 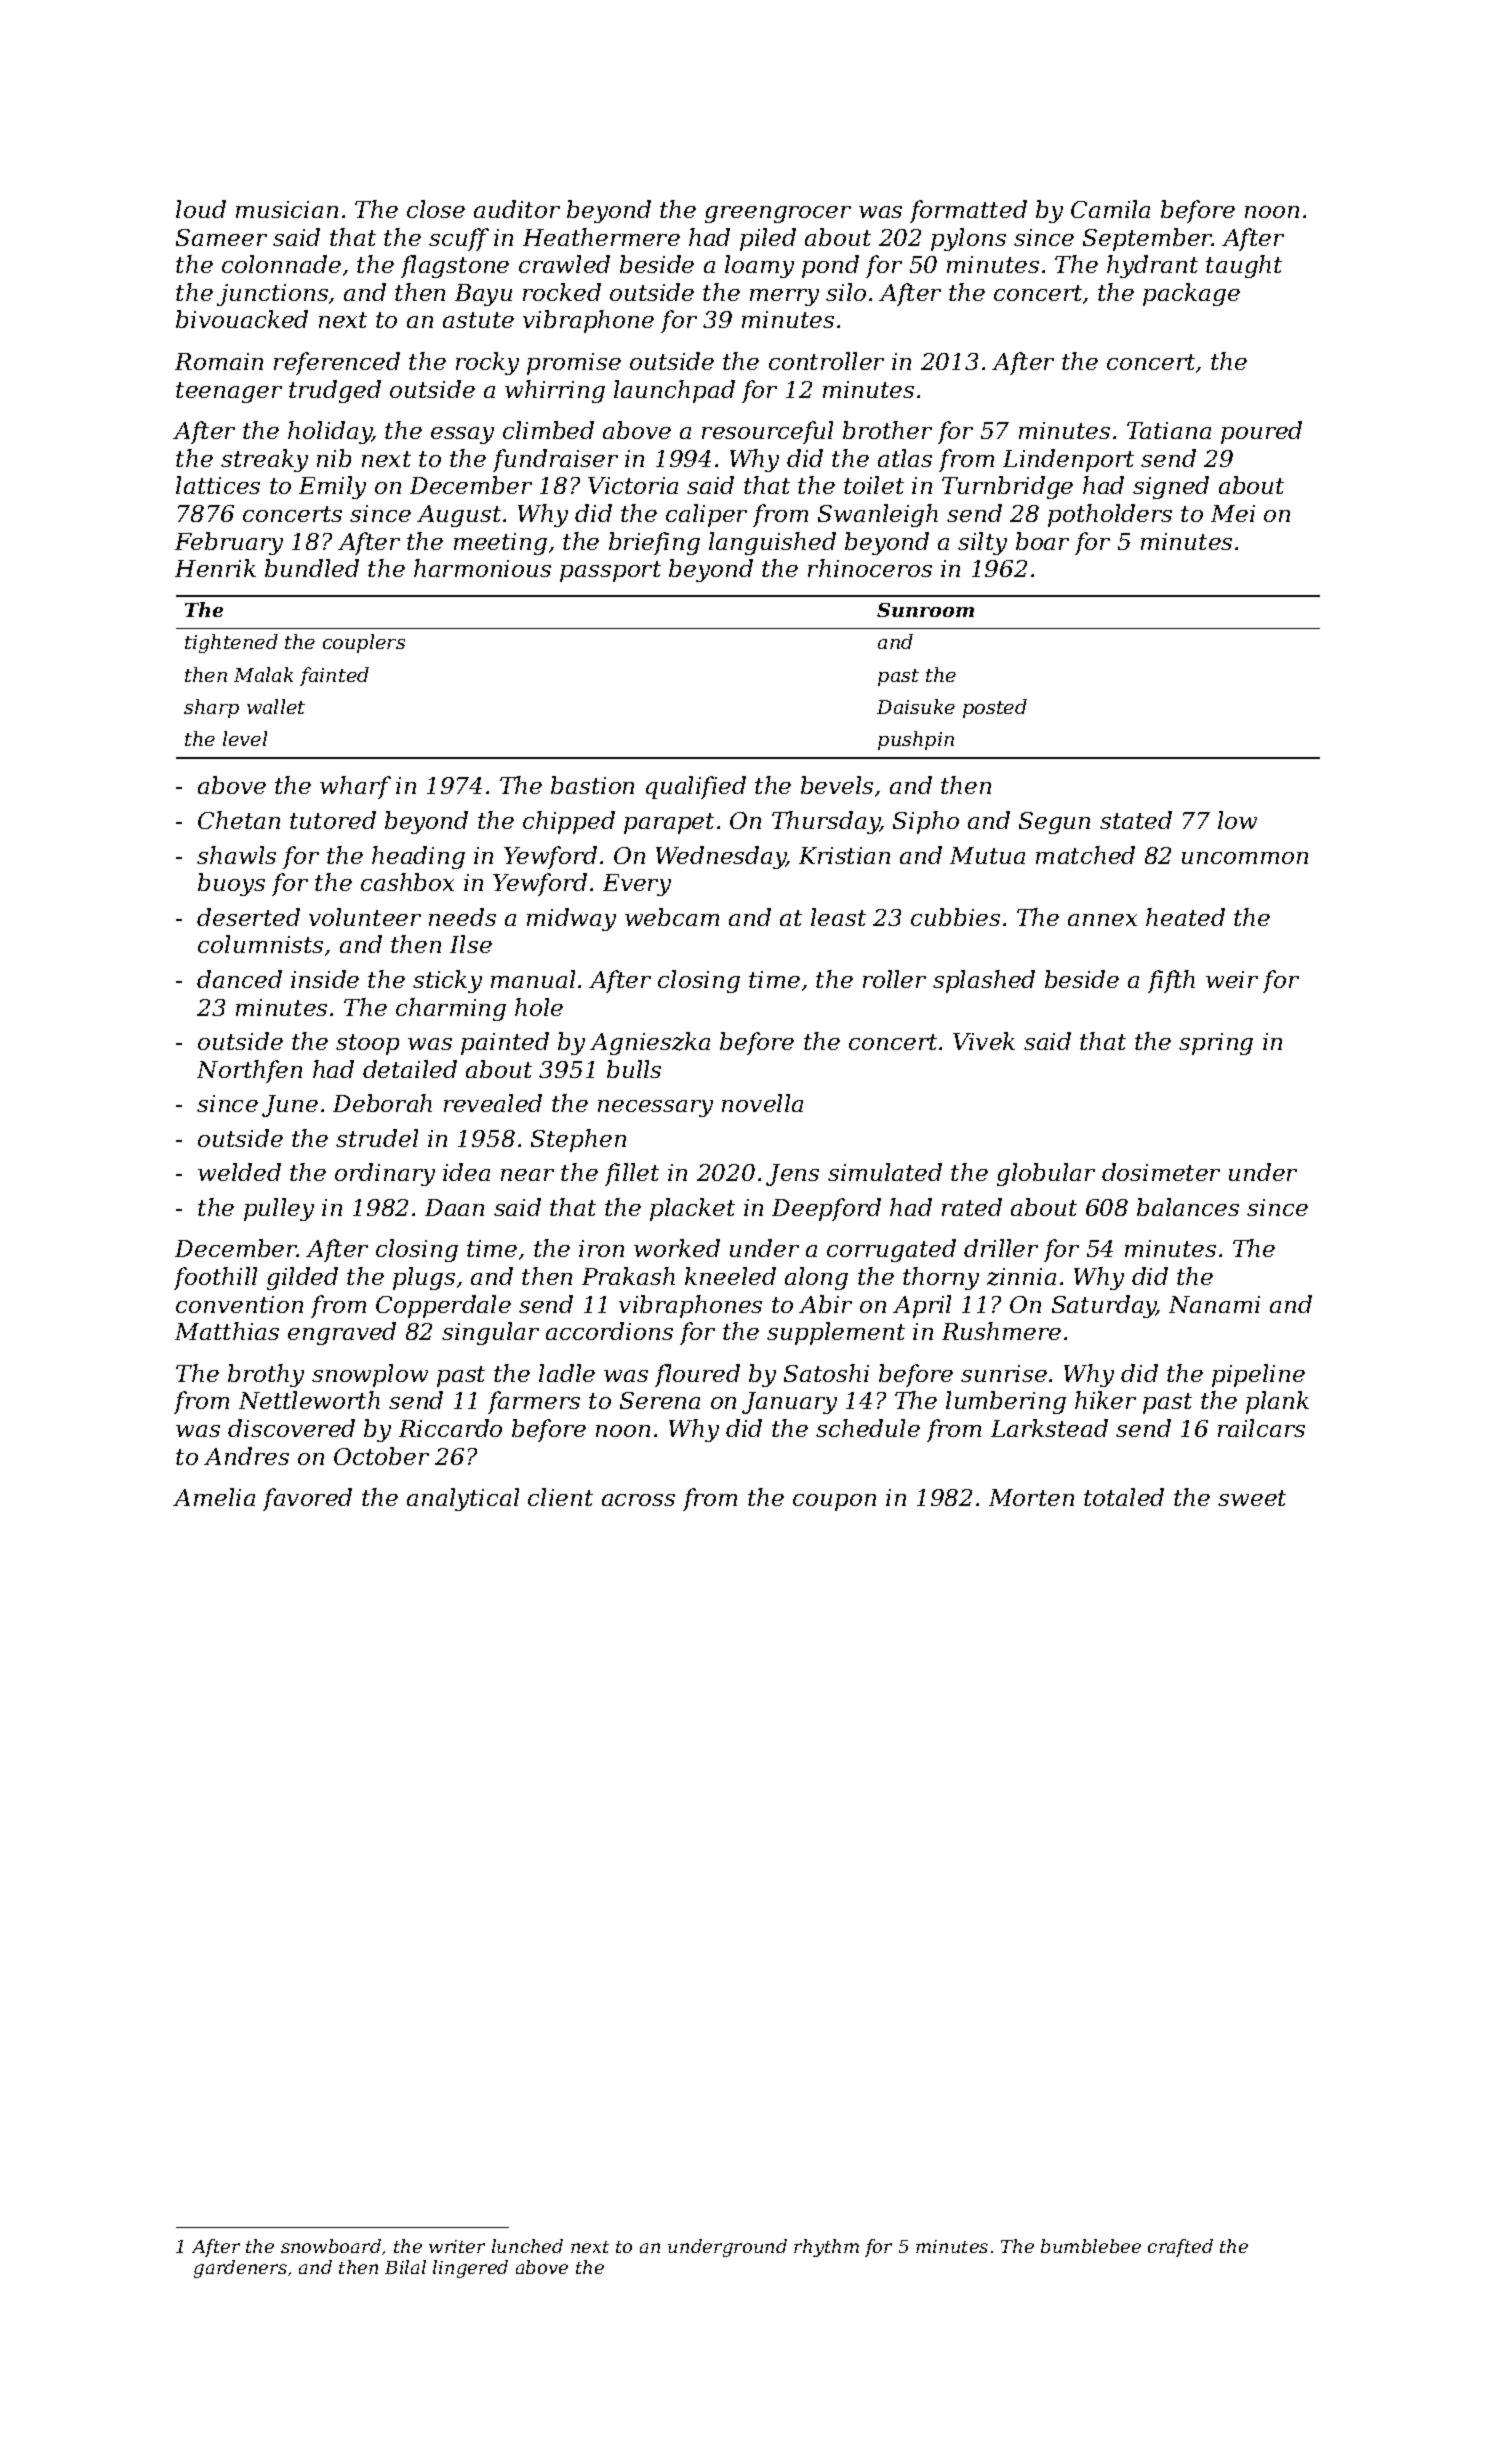 What do you see at coordinates (601, 237) in the page?
I see `Heathermere` at bounding box center [601, 237].
